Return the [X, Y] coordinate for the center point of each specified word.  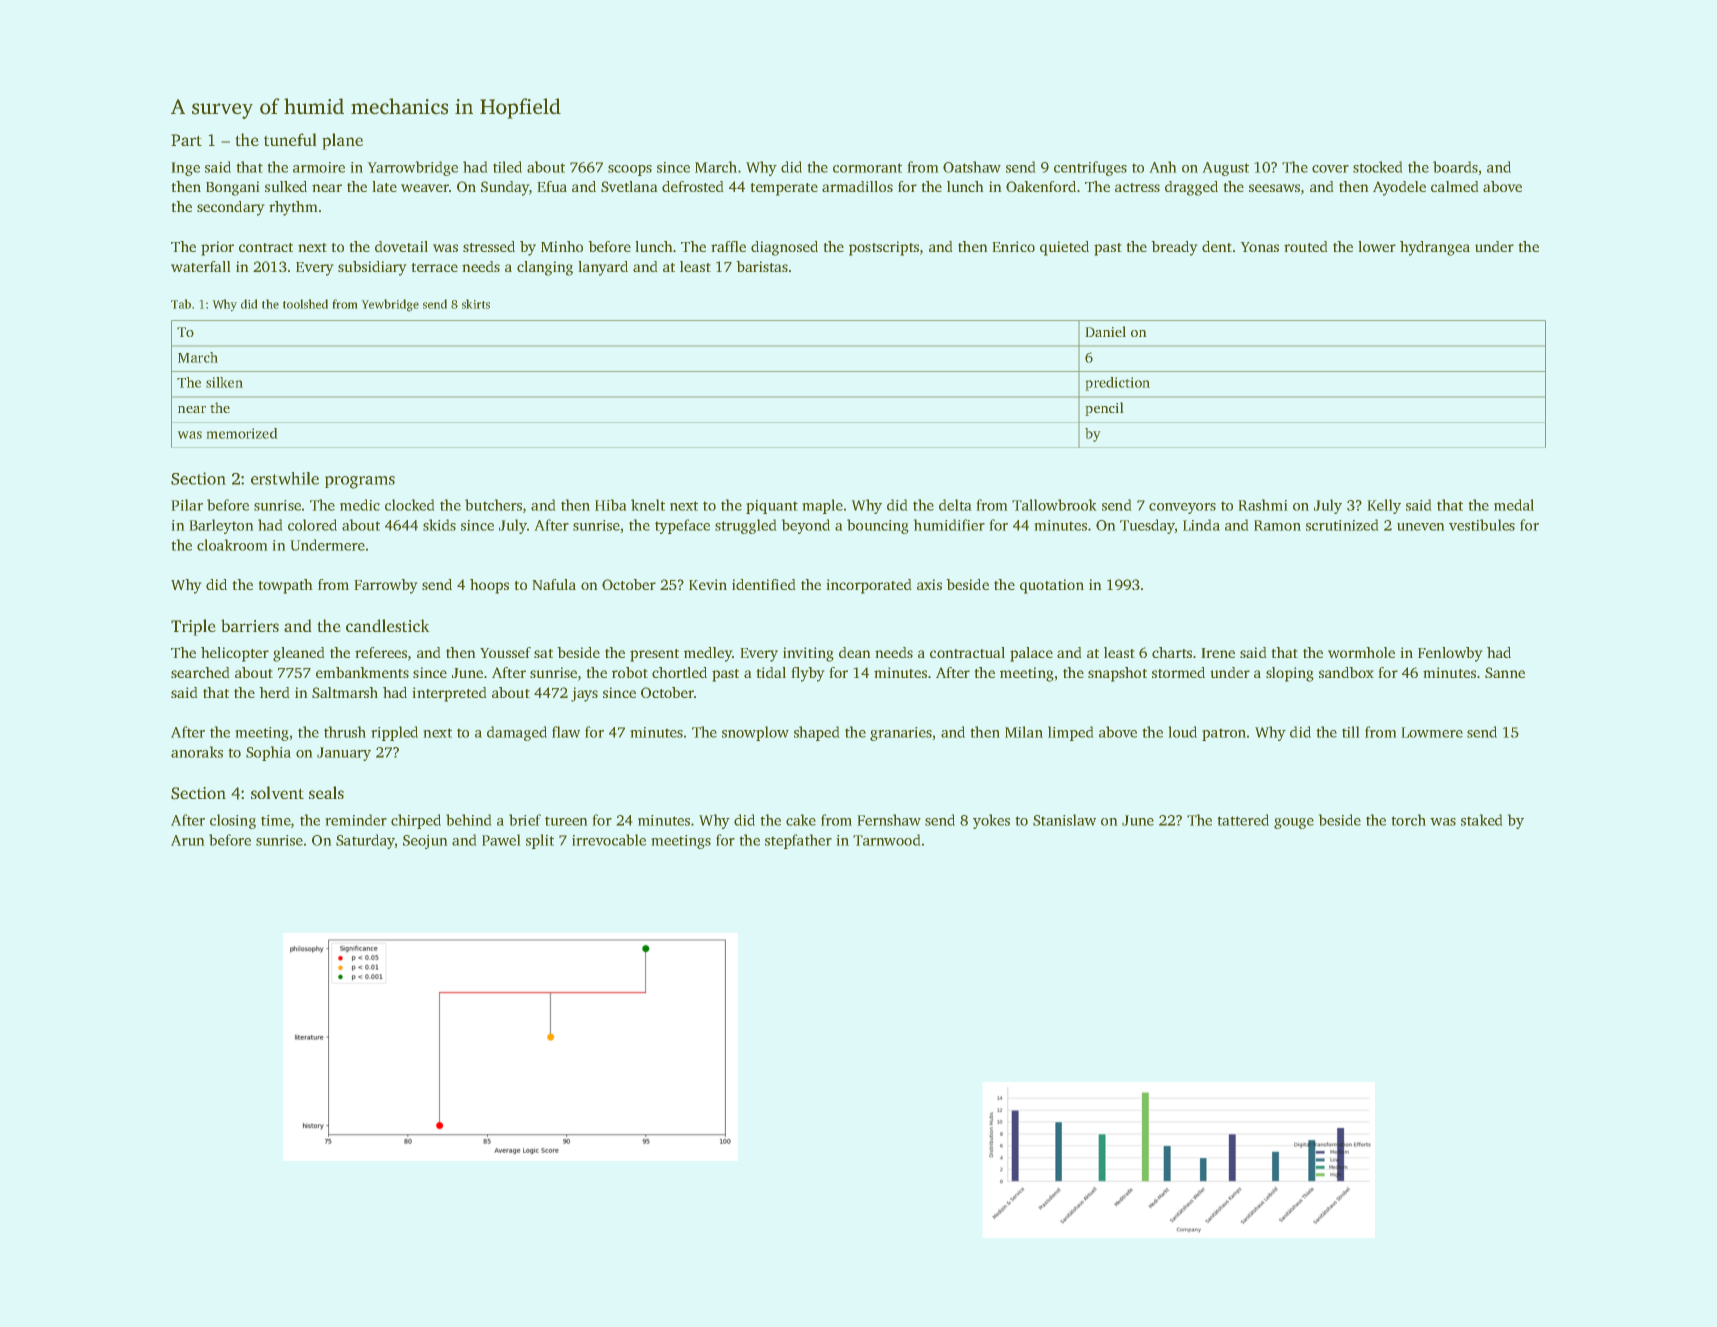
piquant [772, 507]
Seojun [425, 842]
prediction [1117, 384]
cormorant [867, 168]
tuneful [290, 139]
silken [224, 382]
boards [1455, 167]
